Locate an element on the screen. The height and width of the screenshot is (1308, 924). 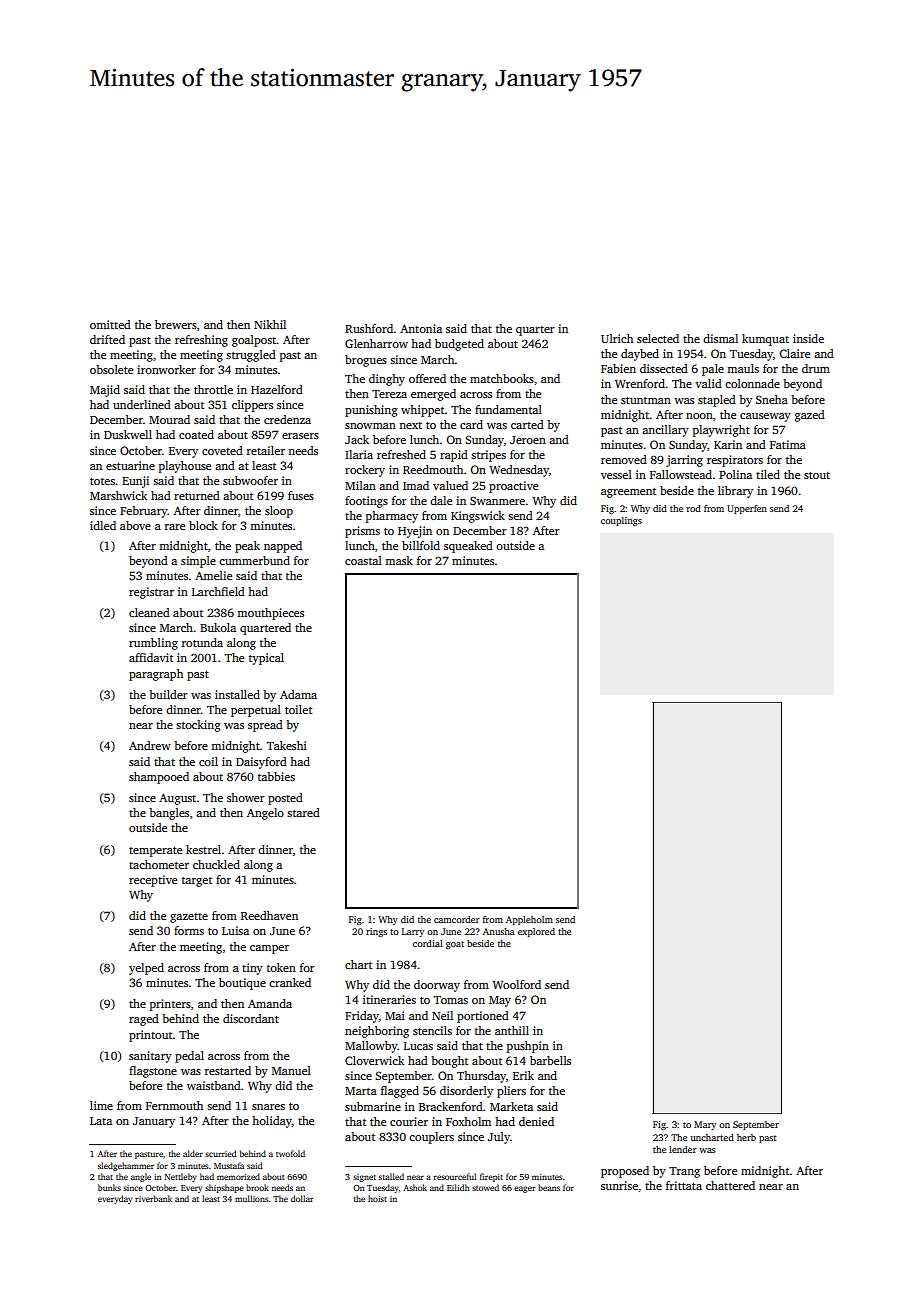
dismal is located at coordinates (720, 338).
